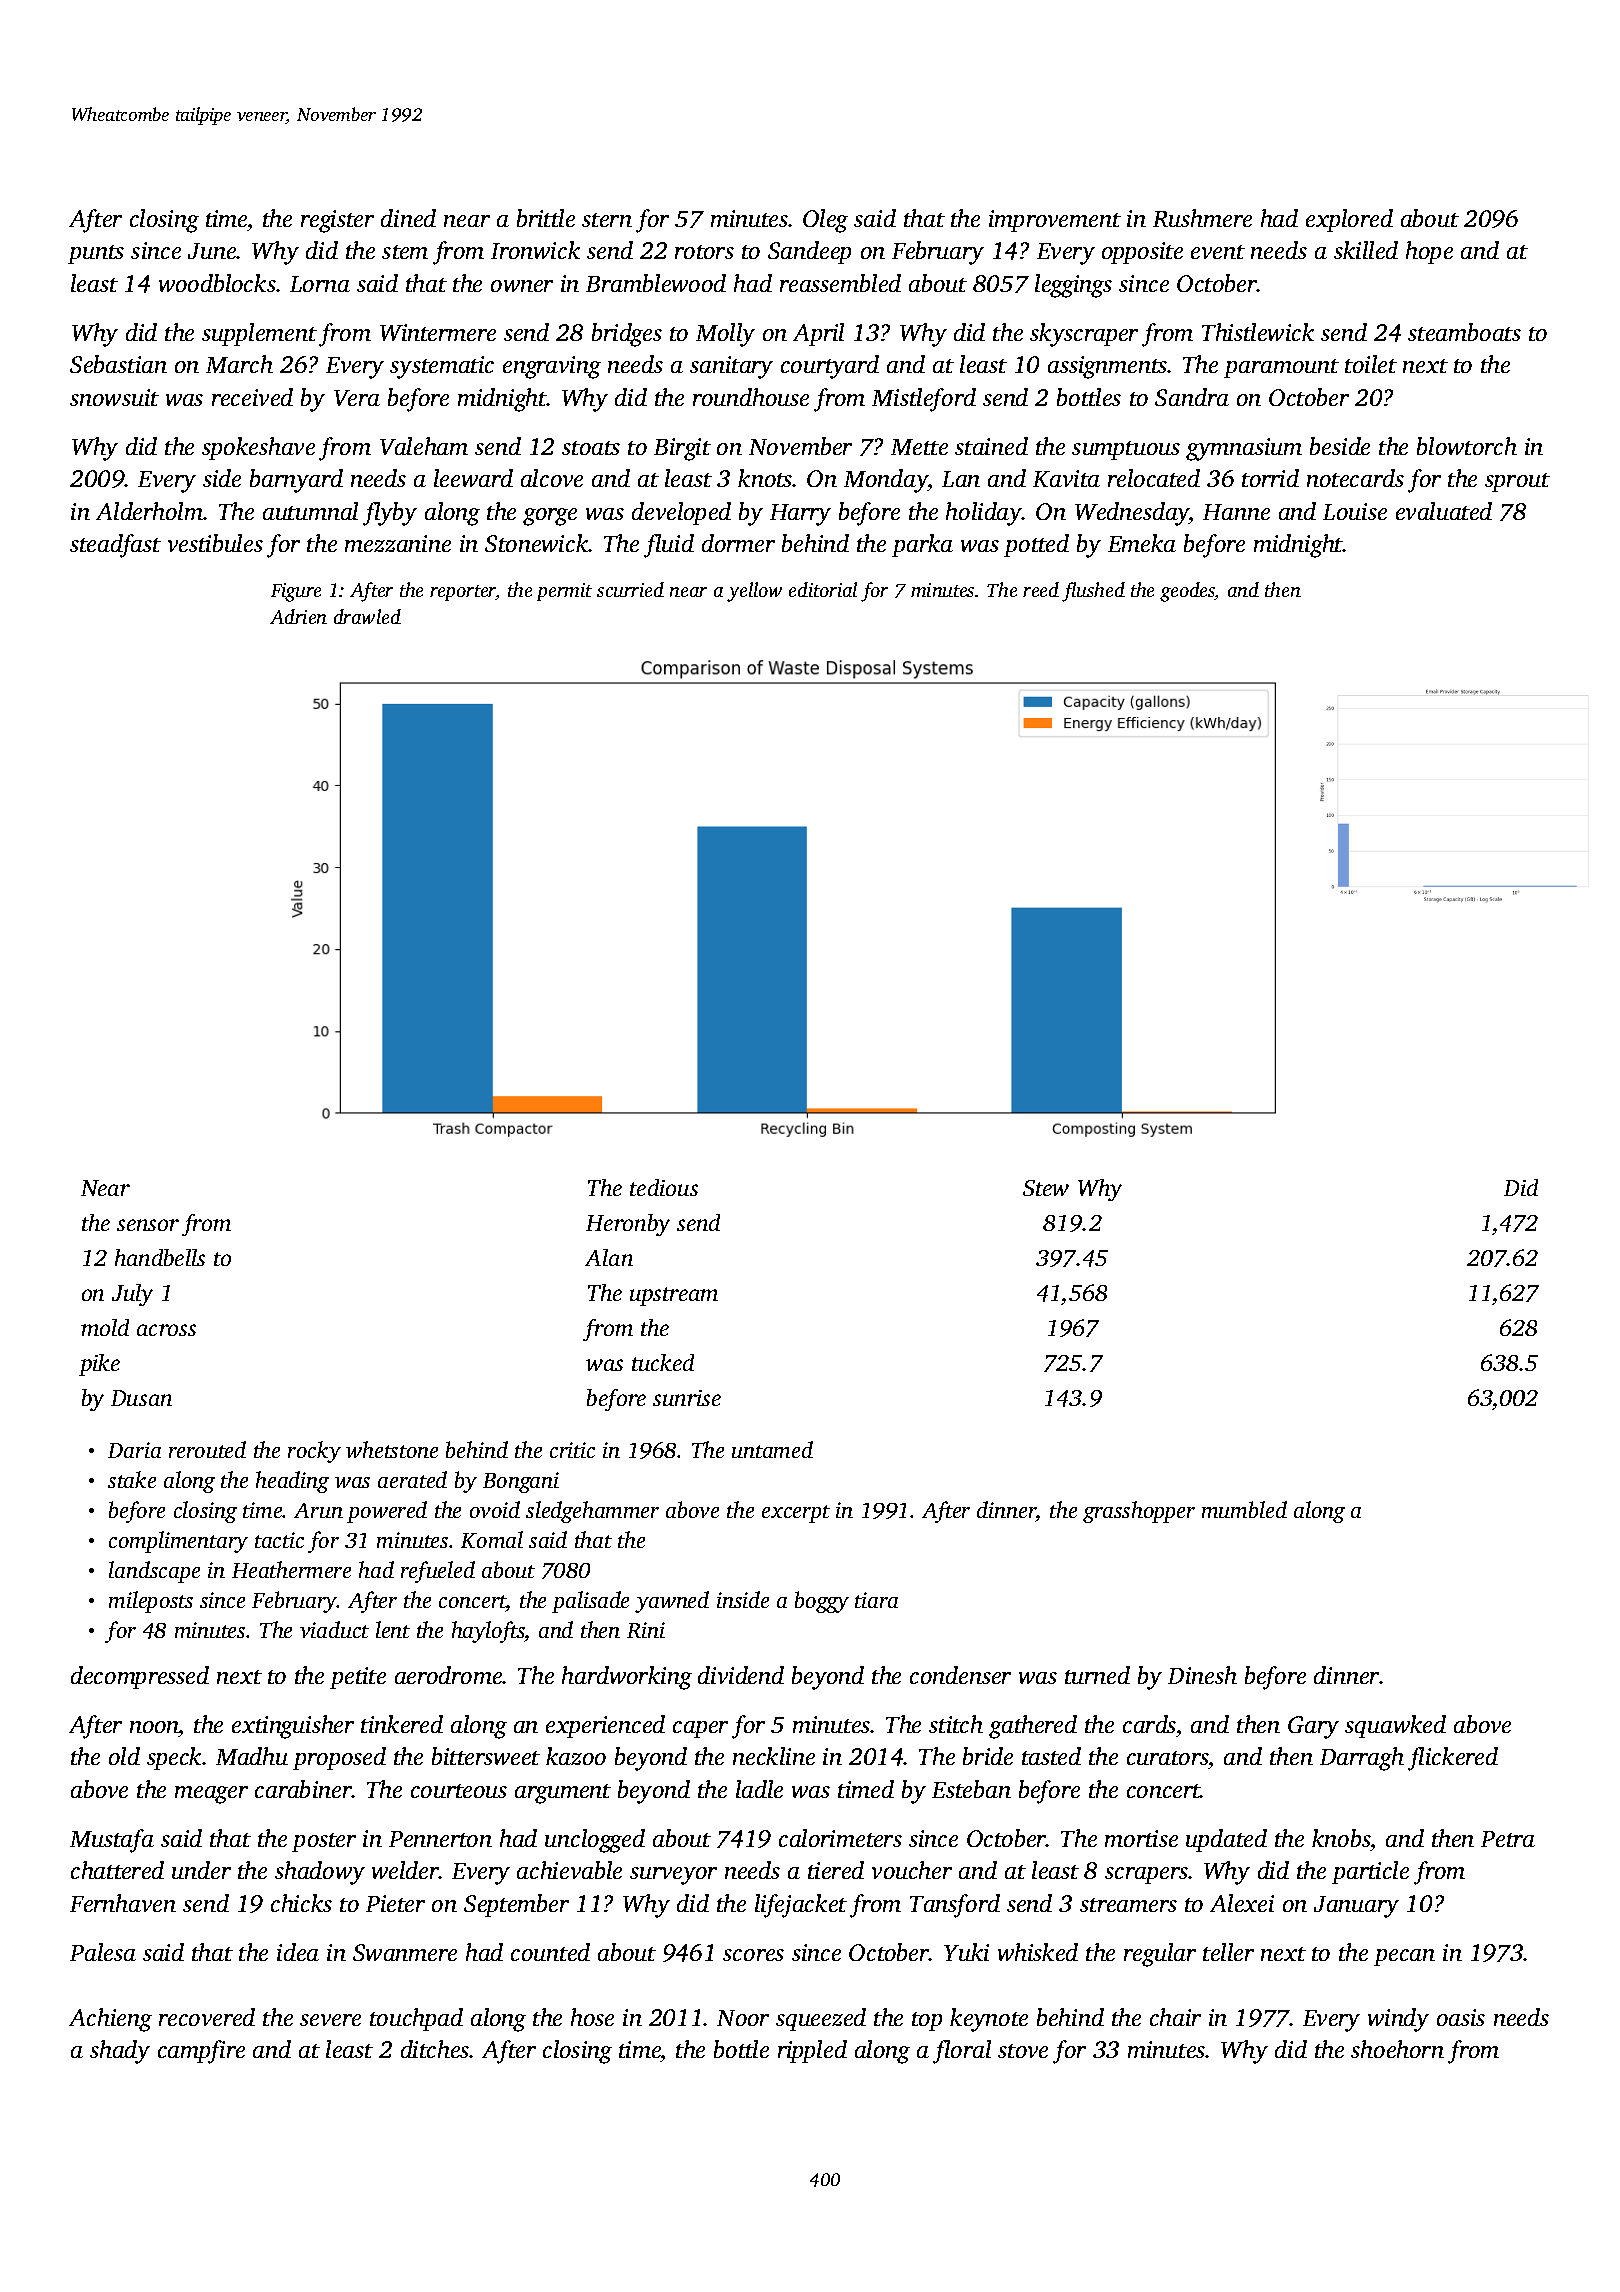  What do you see at coordinates (120, 2052) in the page?
I see `shady` at bounding box center [120, 2052].
